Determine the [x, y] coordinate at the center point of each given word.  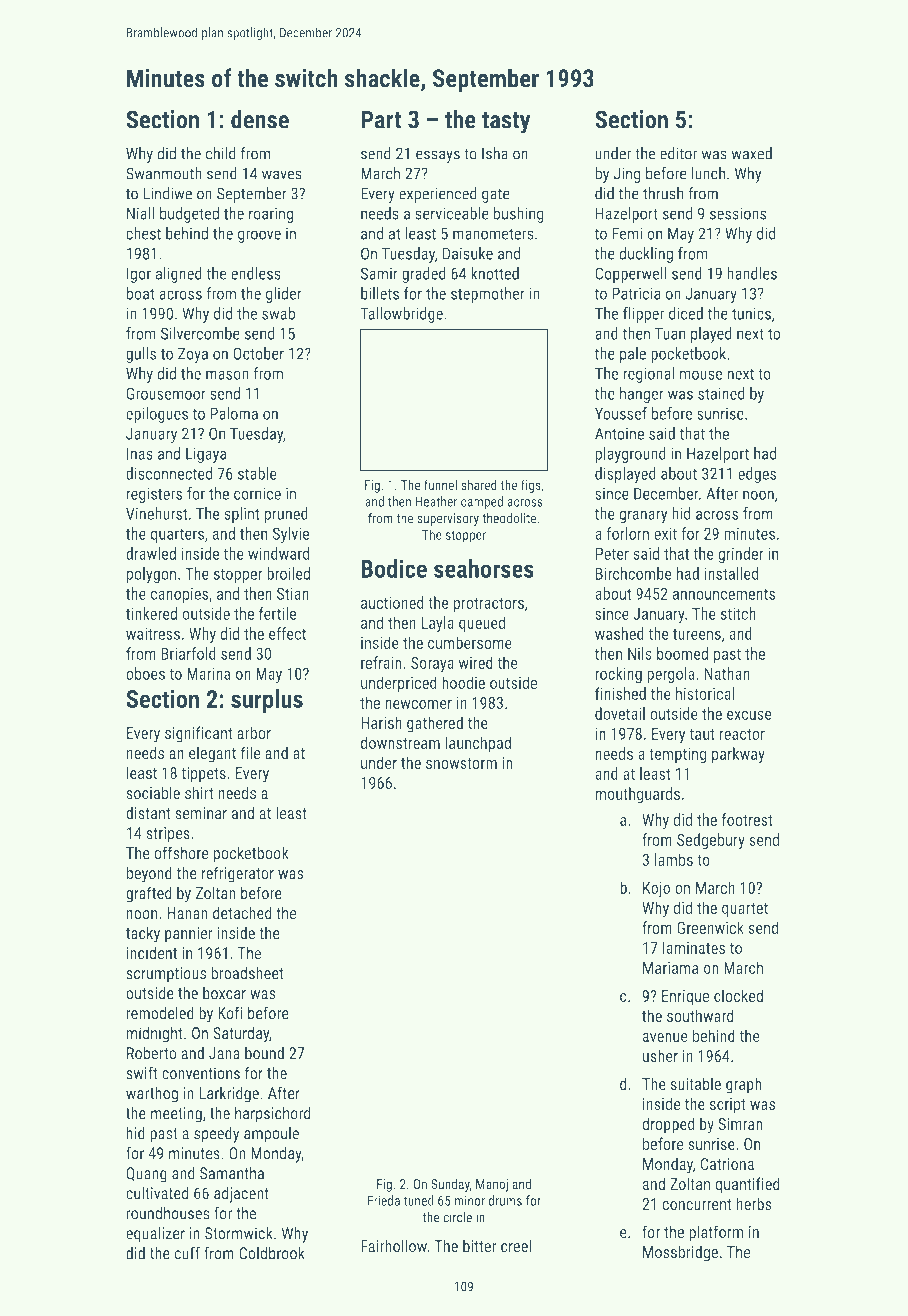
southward [700, 1015]
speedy [216, 1135]
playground [631, 455]
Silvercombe [200, 333]
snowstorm [461, 763]
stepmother [488, 295]
